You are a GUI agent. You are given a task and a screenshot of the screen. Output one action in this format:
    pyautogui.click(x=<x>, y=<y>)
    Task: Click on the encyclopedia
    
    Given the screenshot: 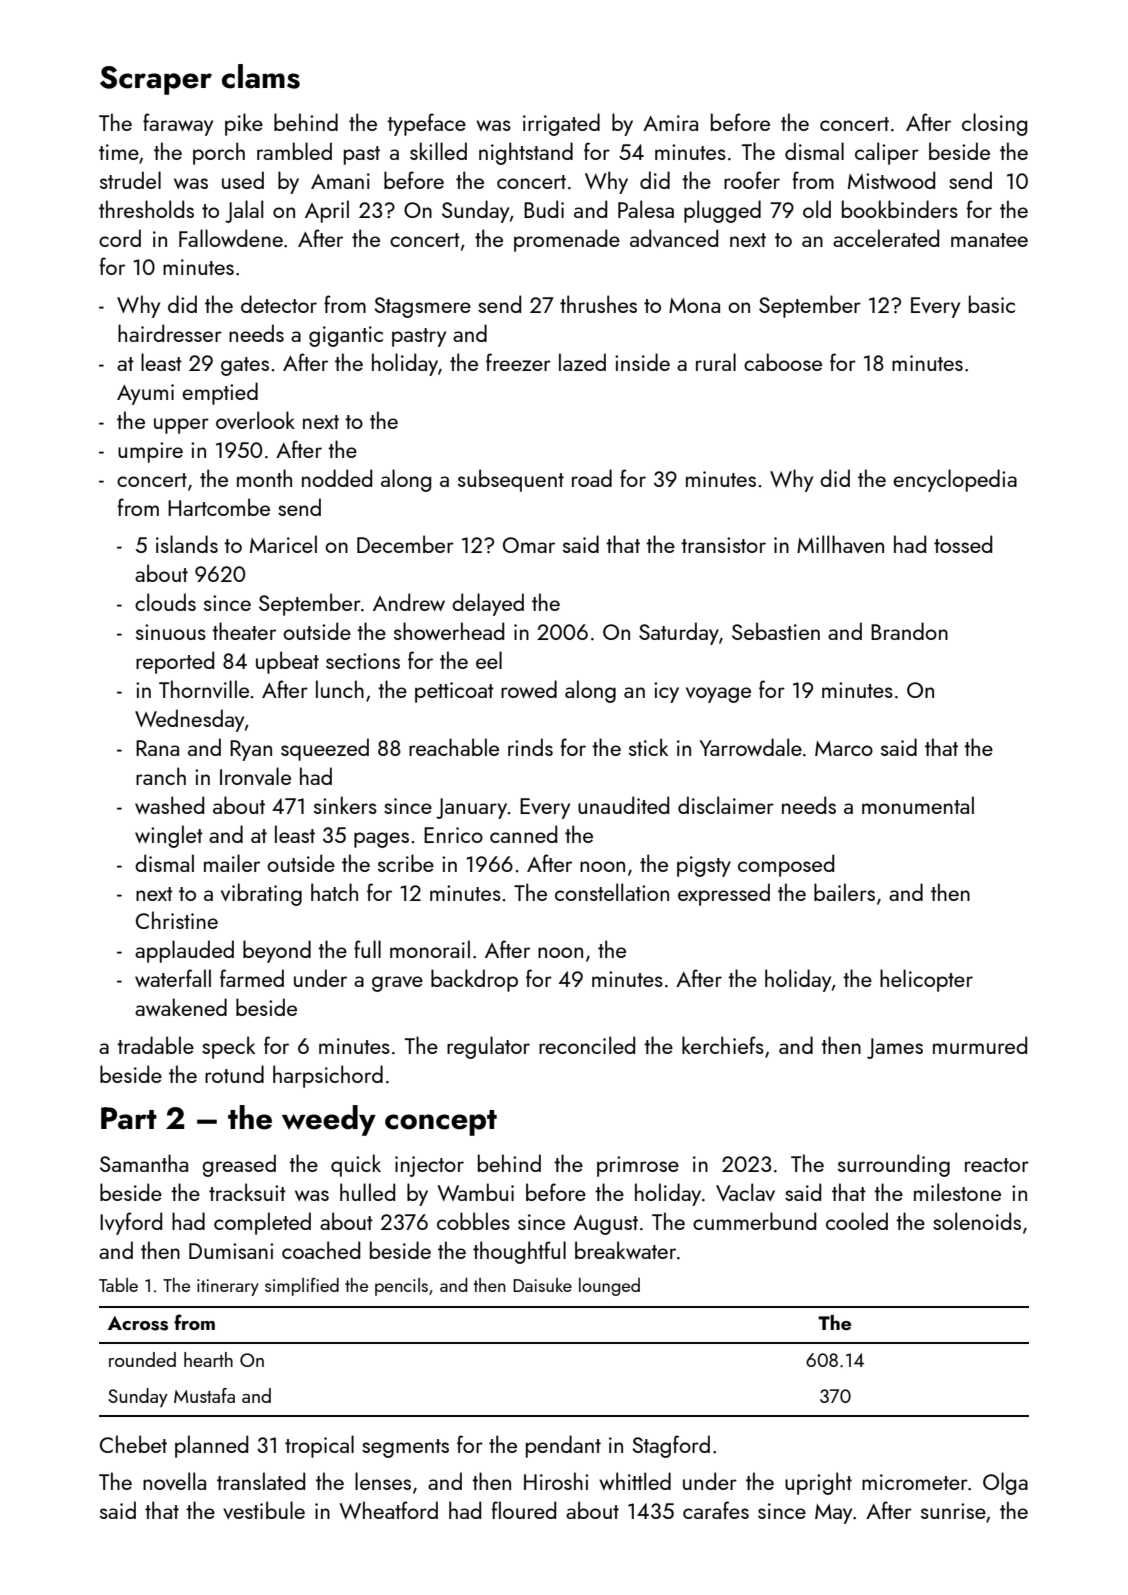 What is the action you would take?
    pyautogui.click(x=955, y=480)
